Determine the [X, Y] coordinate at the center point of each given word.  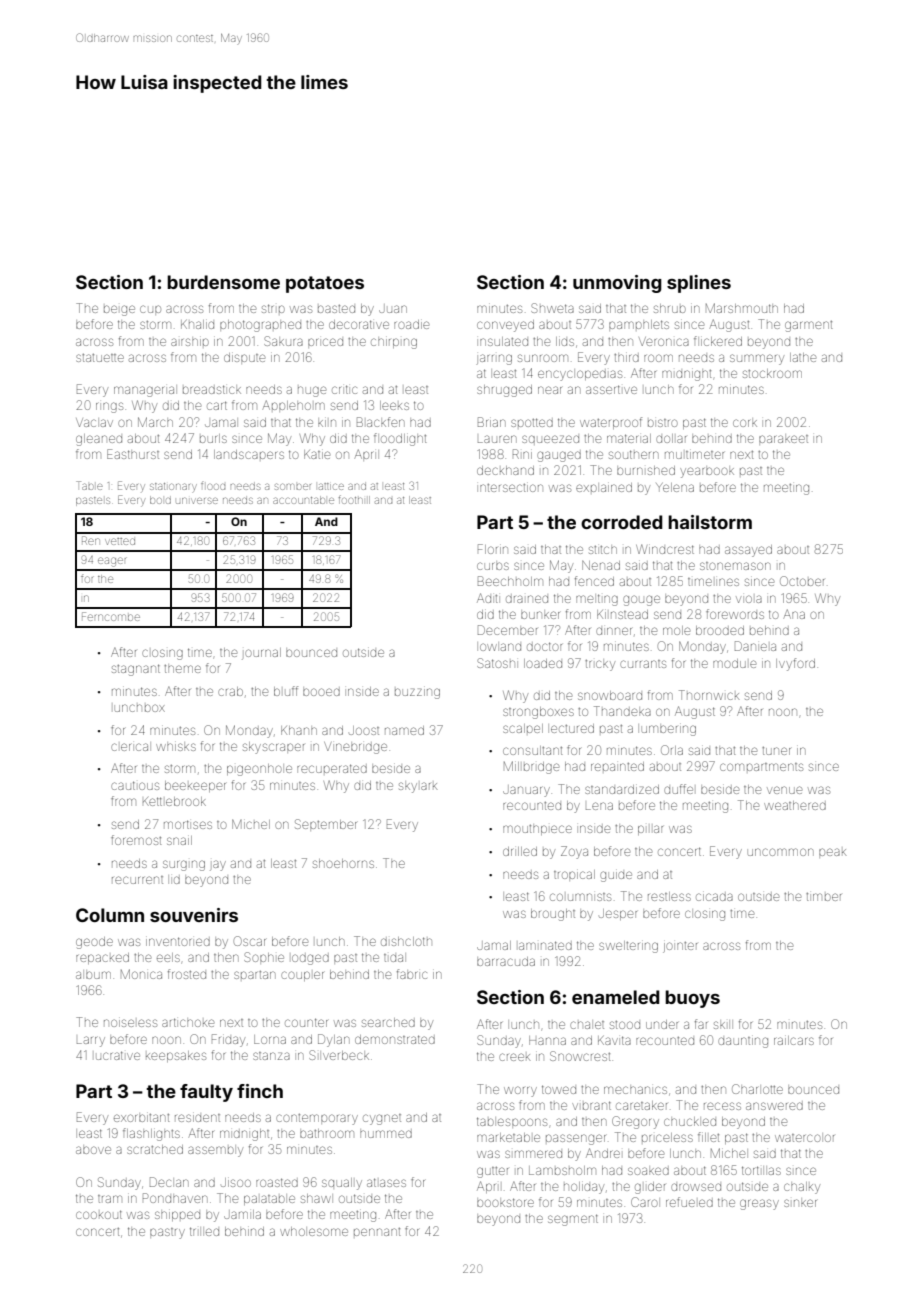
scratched [155, 1149]
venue [784, 790]
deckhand [505, 470]
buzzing [417, 693]
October [802, 581]
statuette [100, 358]
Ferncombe [111, 616]
